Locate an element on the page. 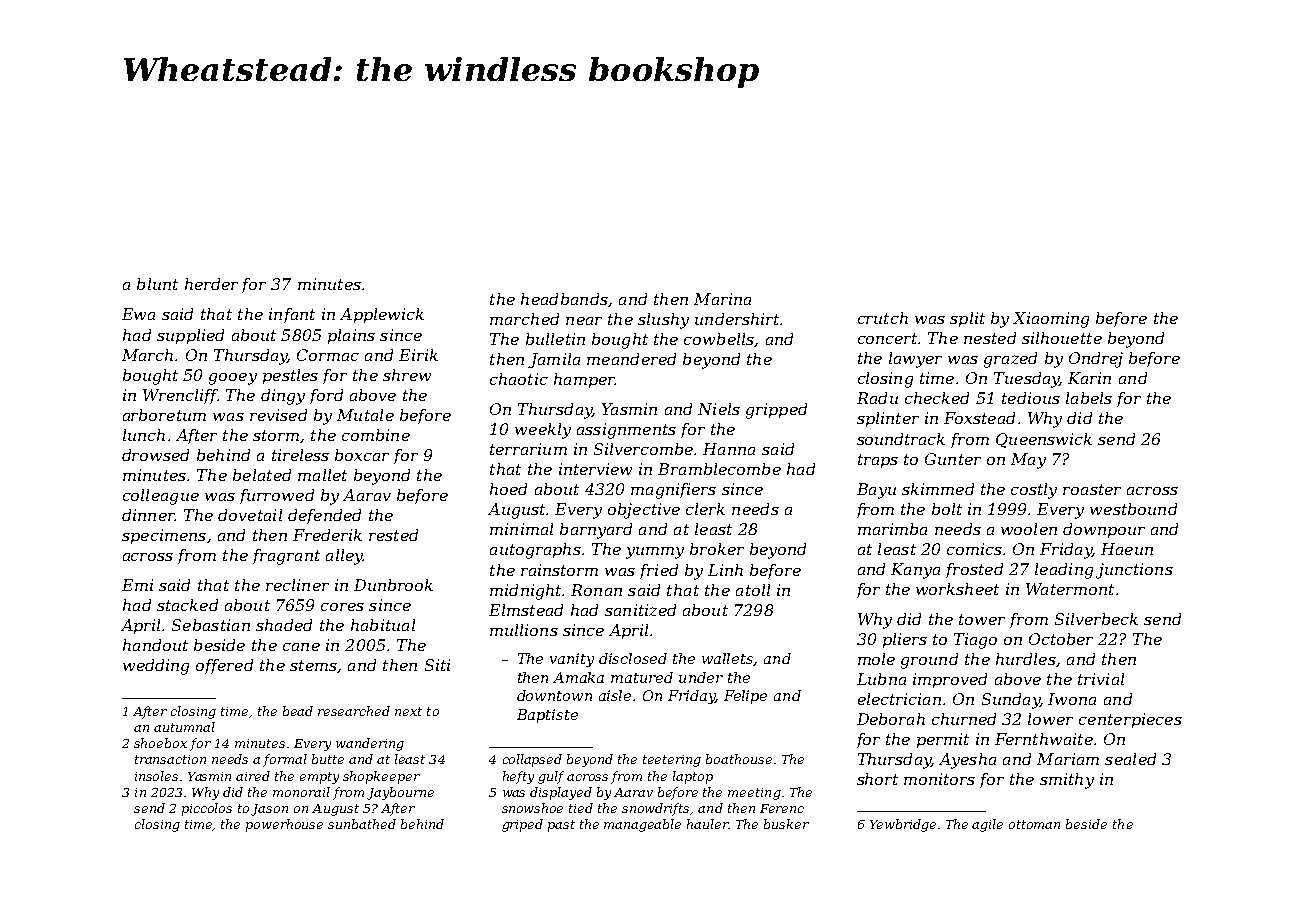  butte is located at coordinates (328, 759).
